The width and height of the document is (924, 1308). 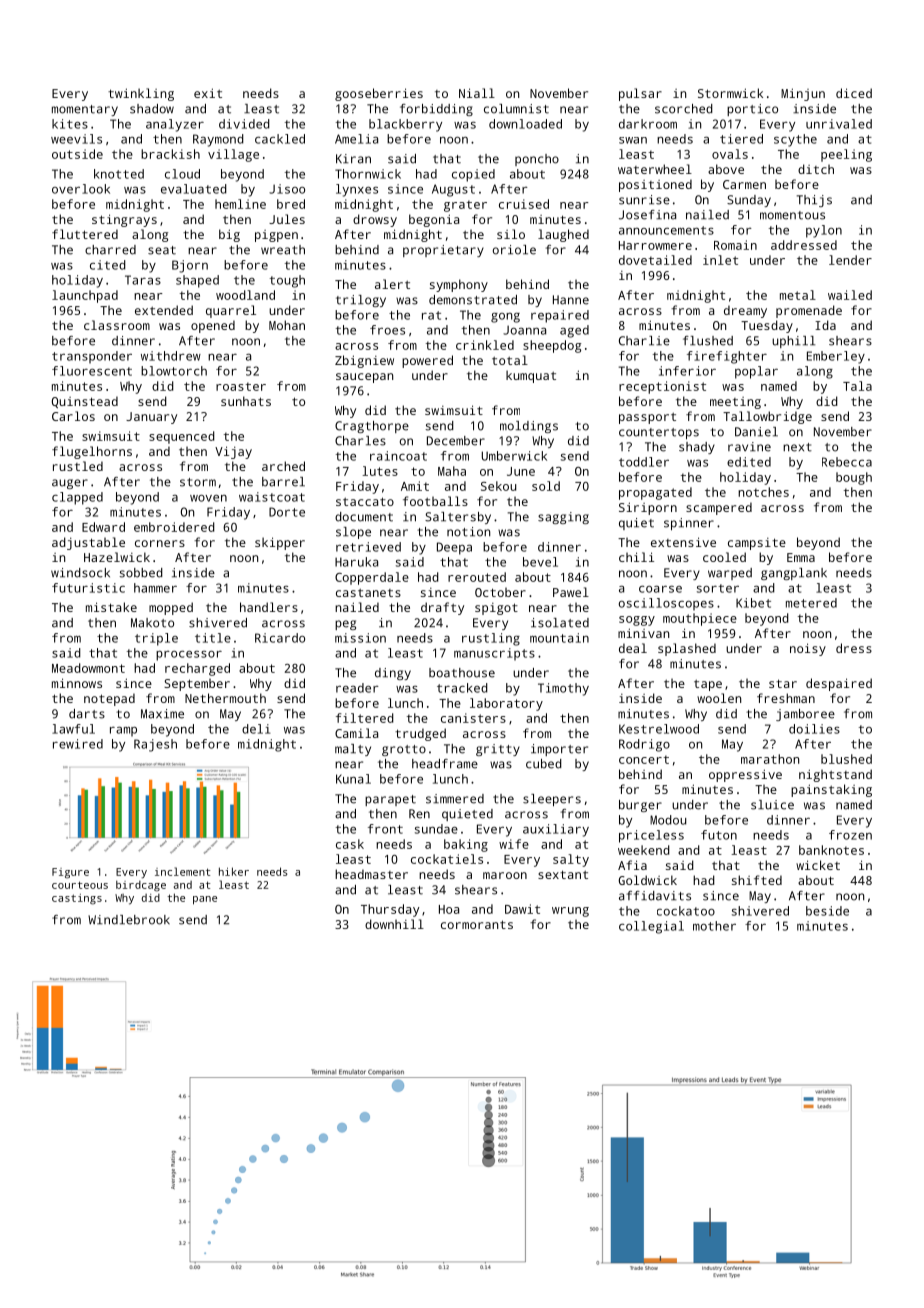 I want to click on mother, so click(x=714, y=926).
